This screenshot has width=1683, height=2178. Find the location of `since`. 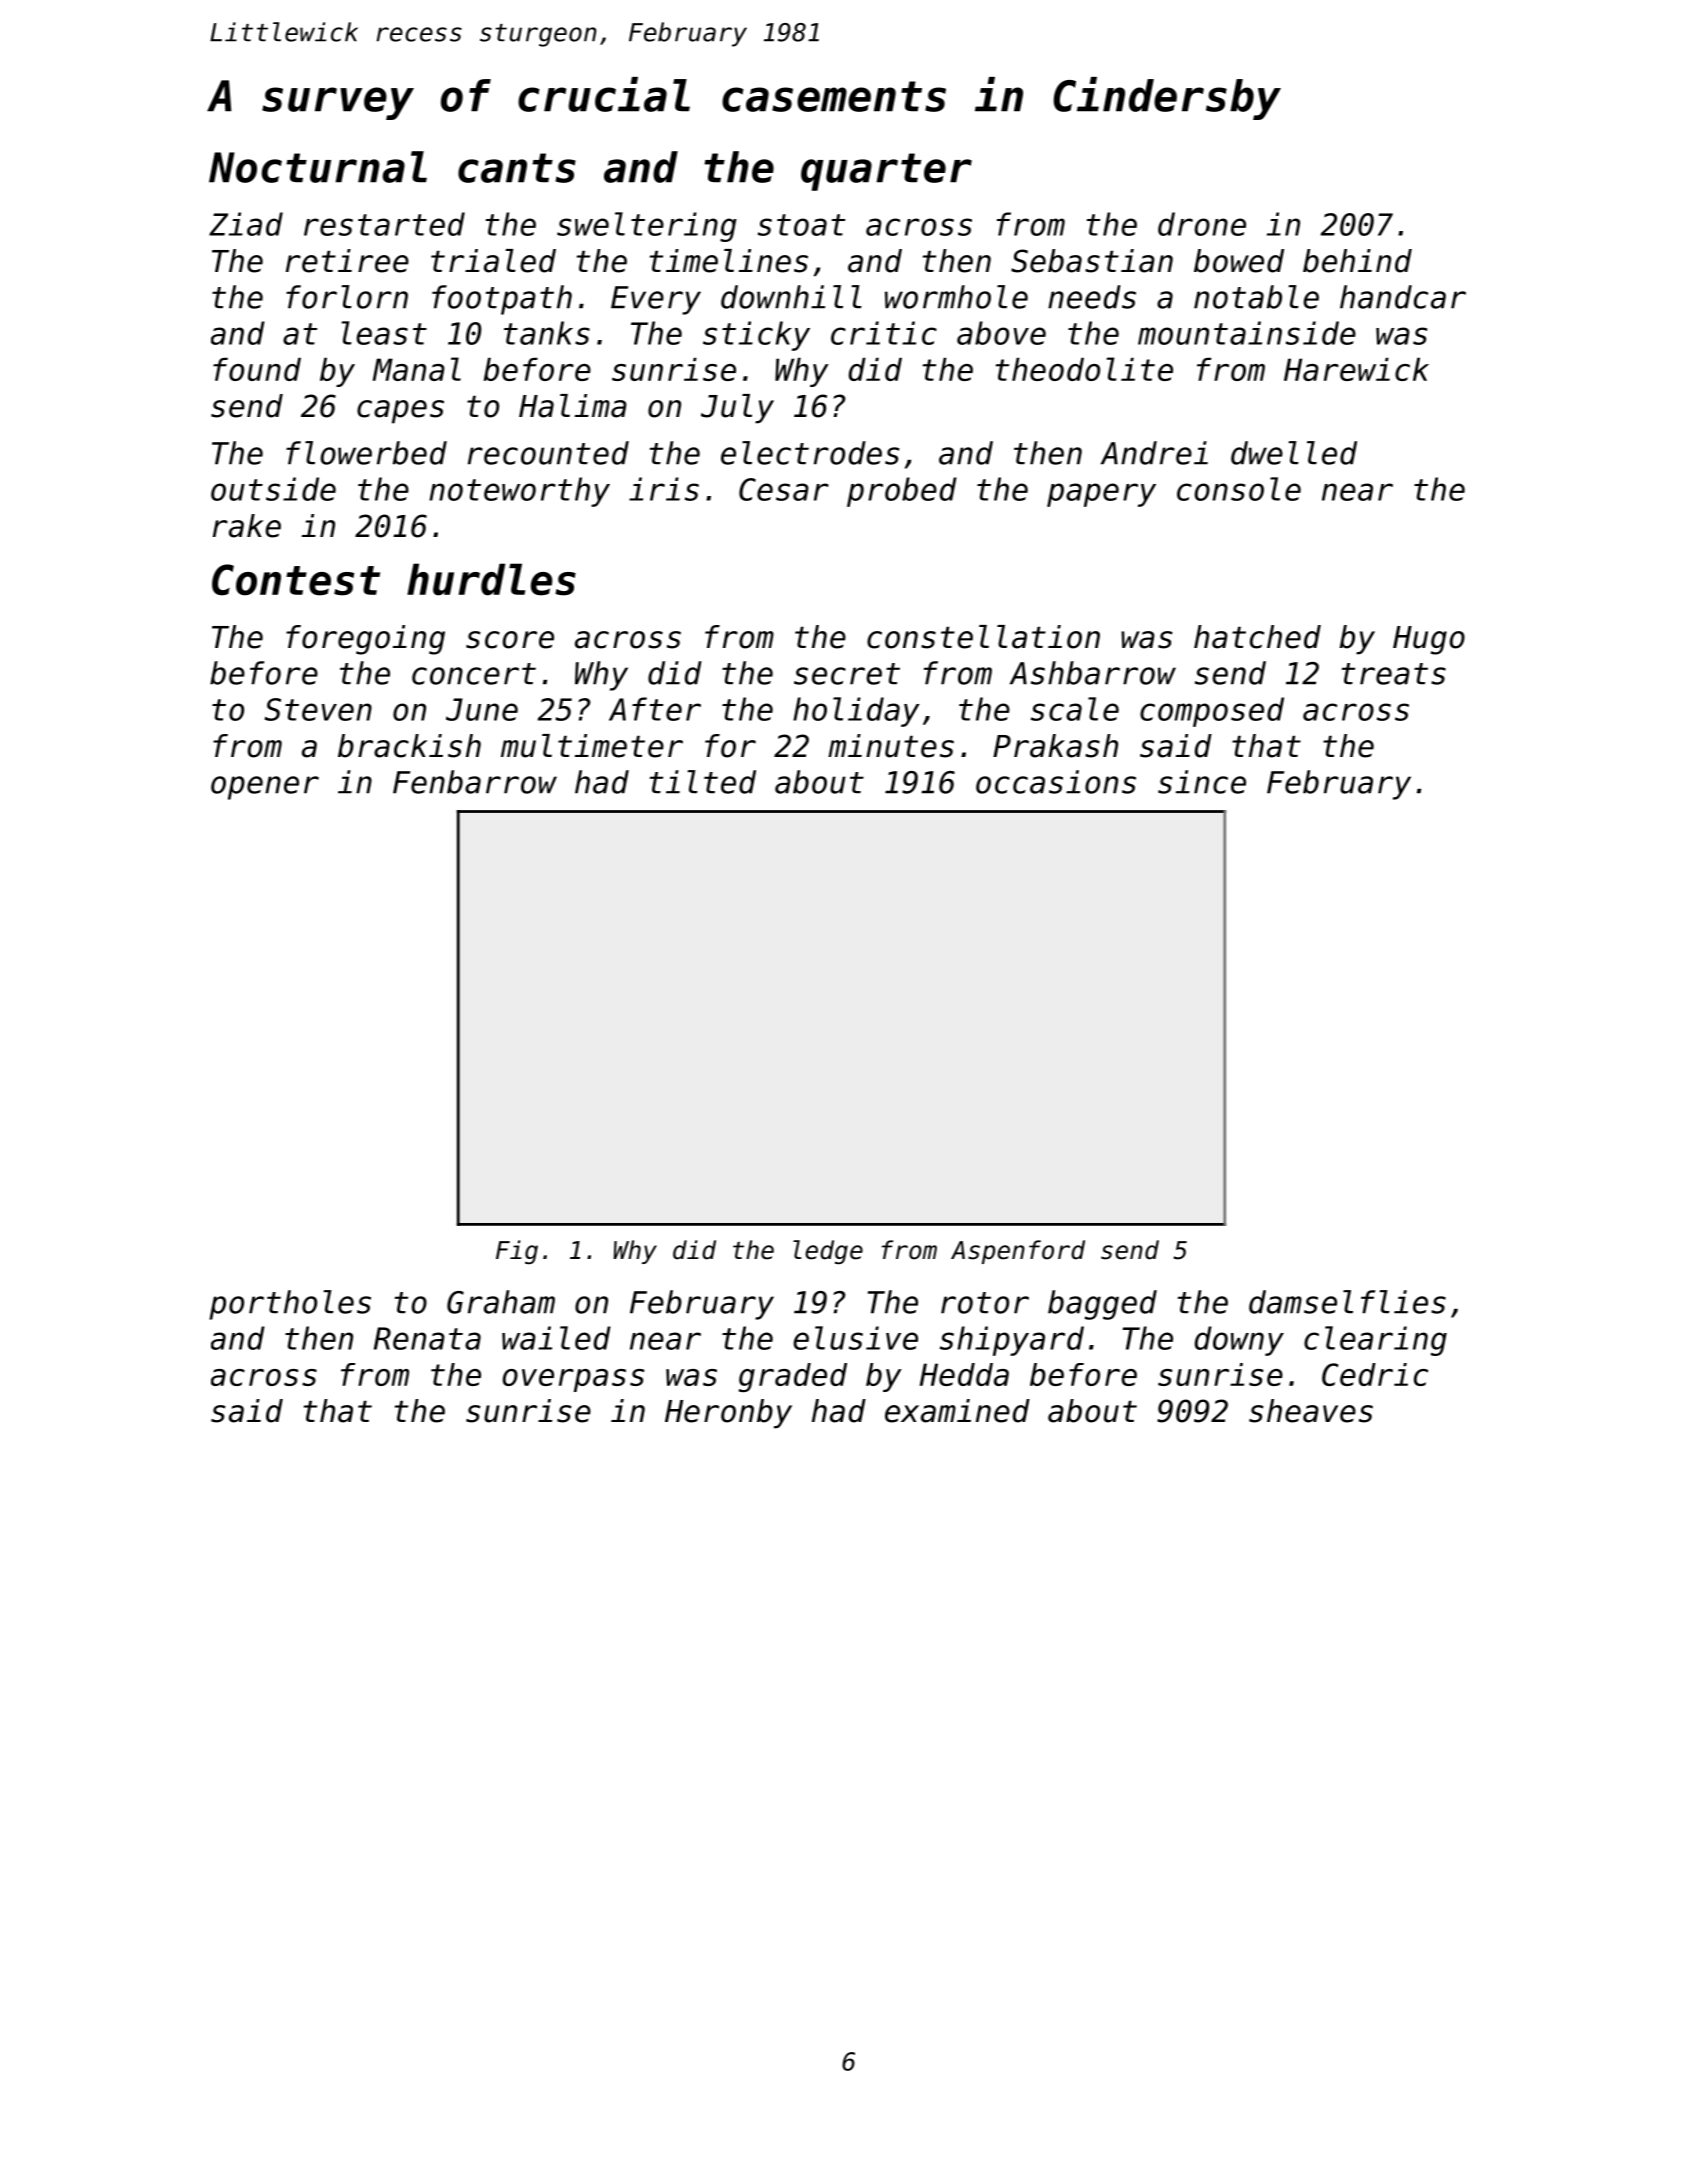

since is located at coordinates (1202, 782).
